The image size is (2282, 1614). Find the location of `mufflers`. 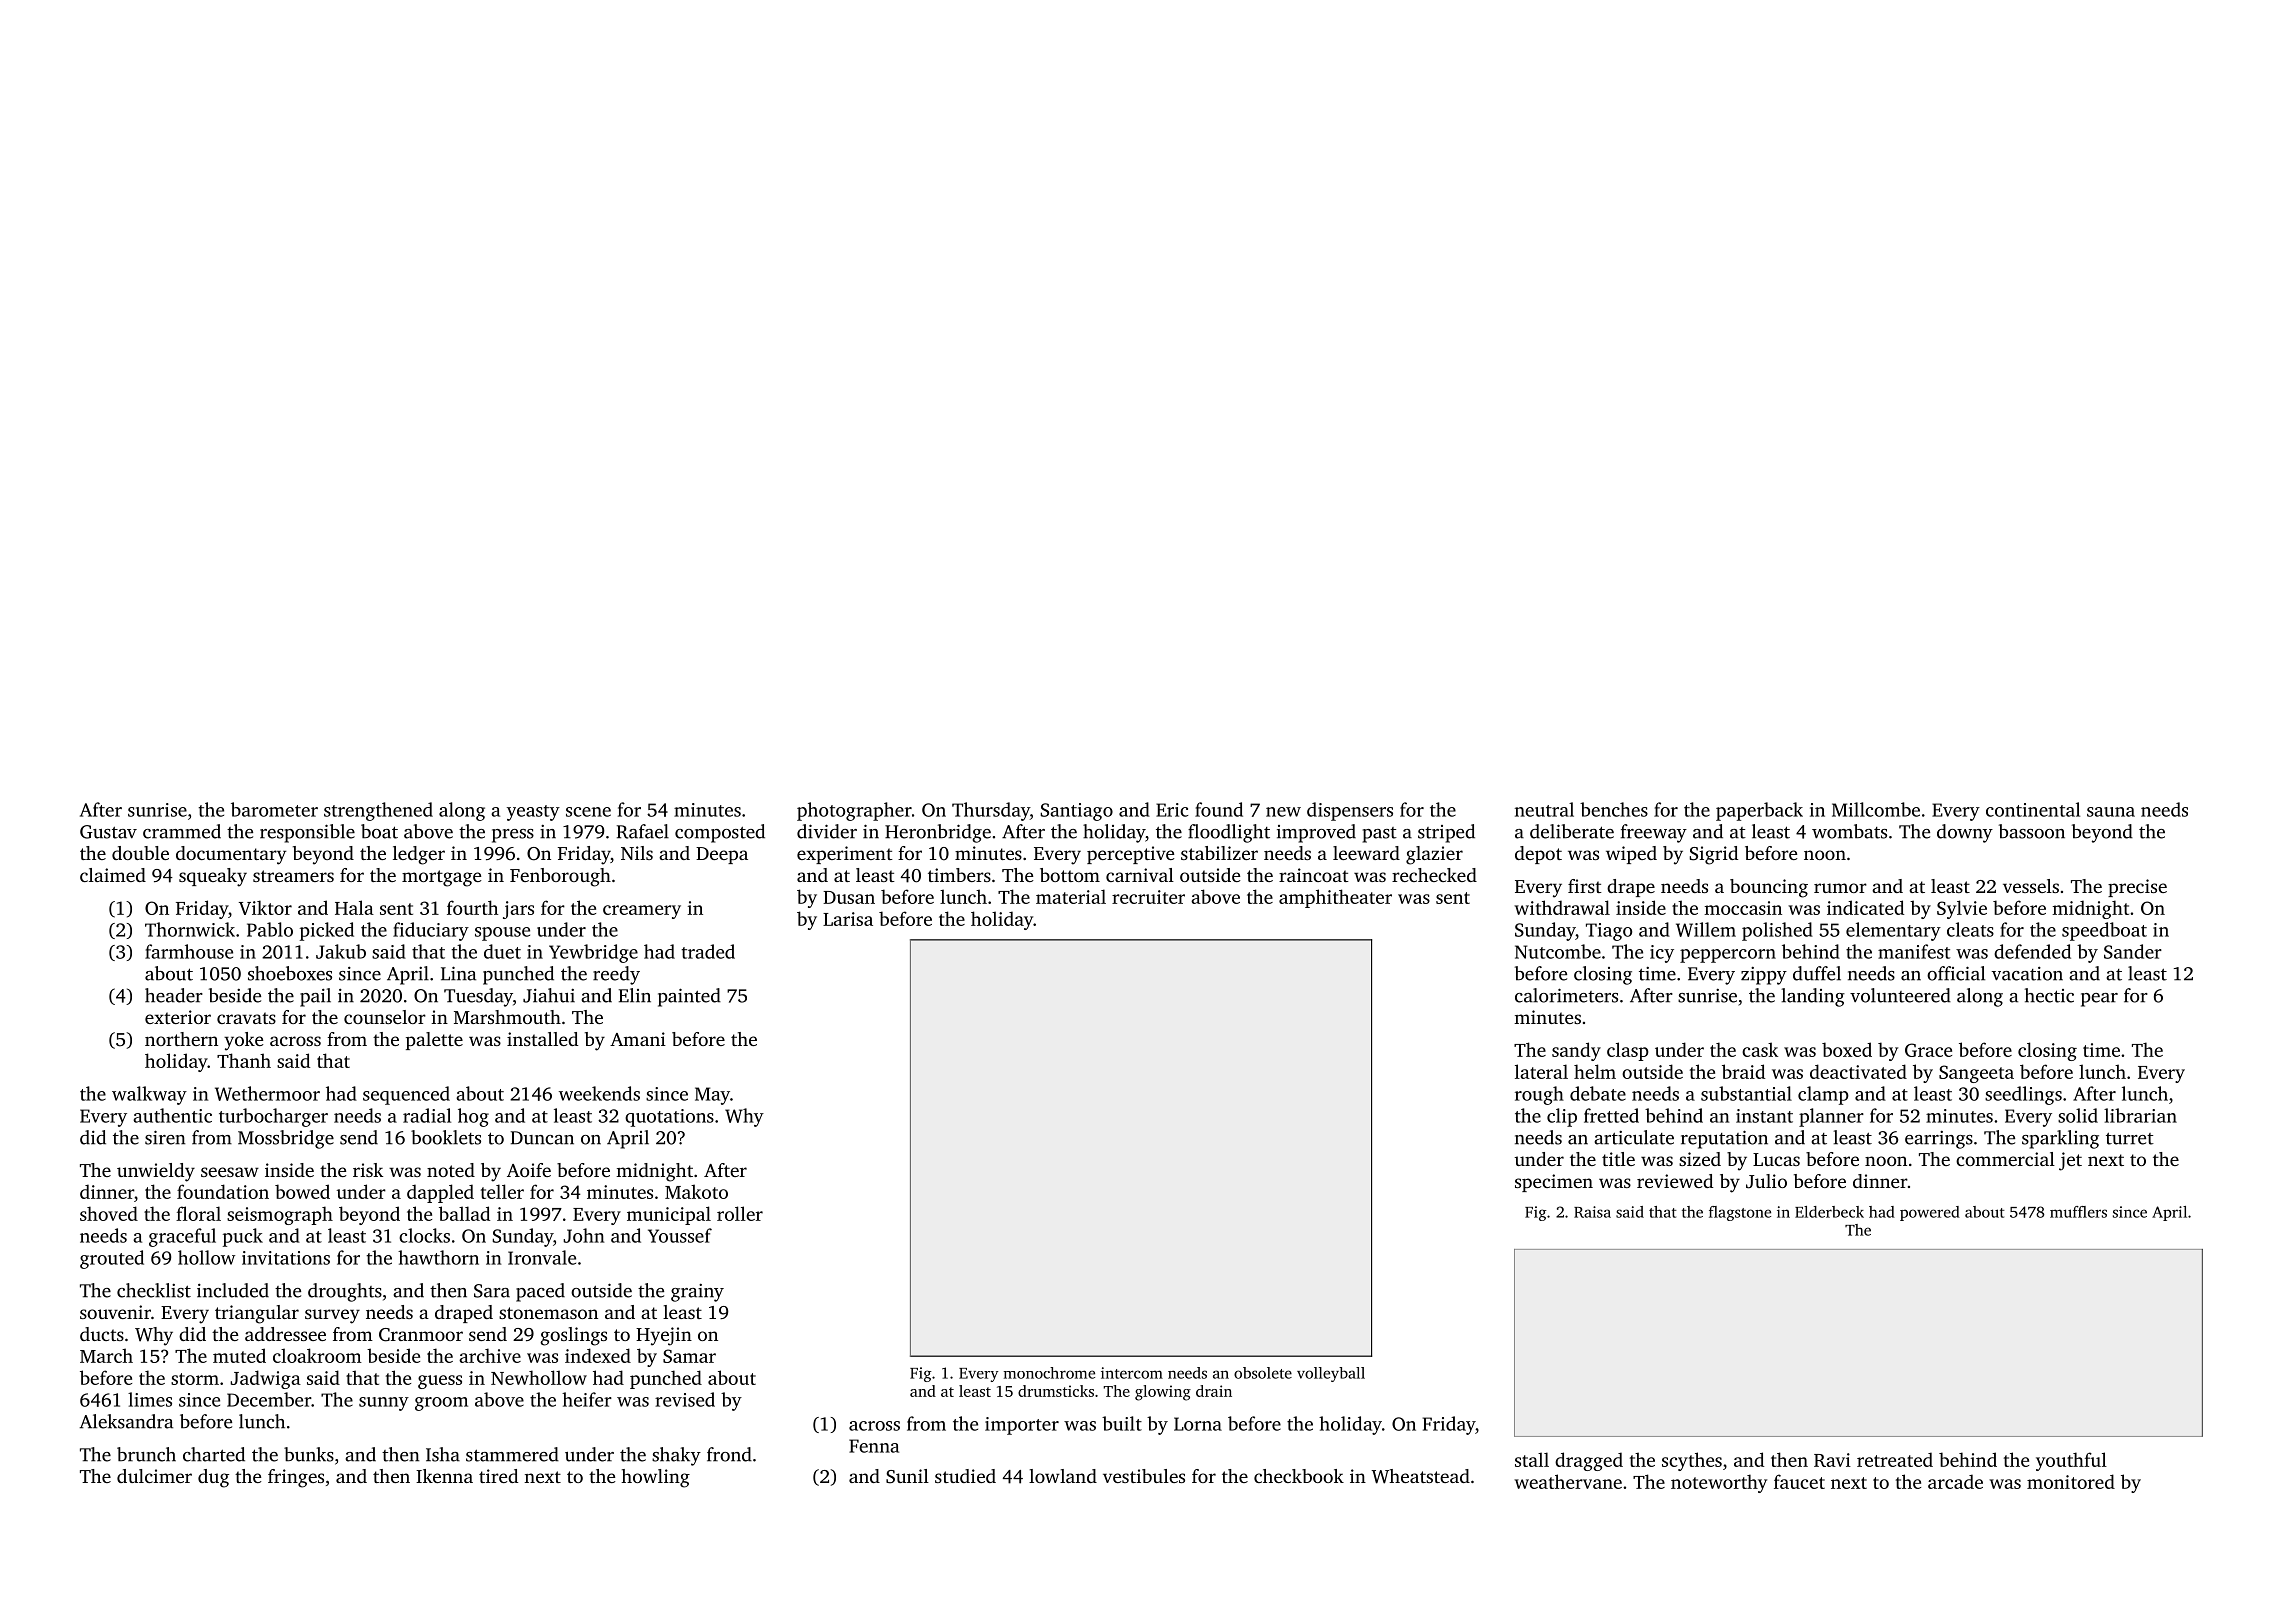

mufflers is located at coordinates (2078, 1212).
